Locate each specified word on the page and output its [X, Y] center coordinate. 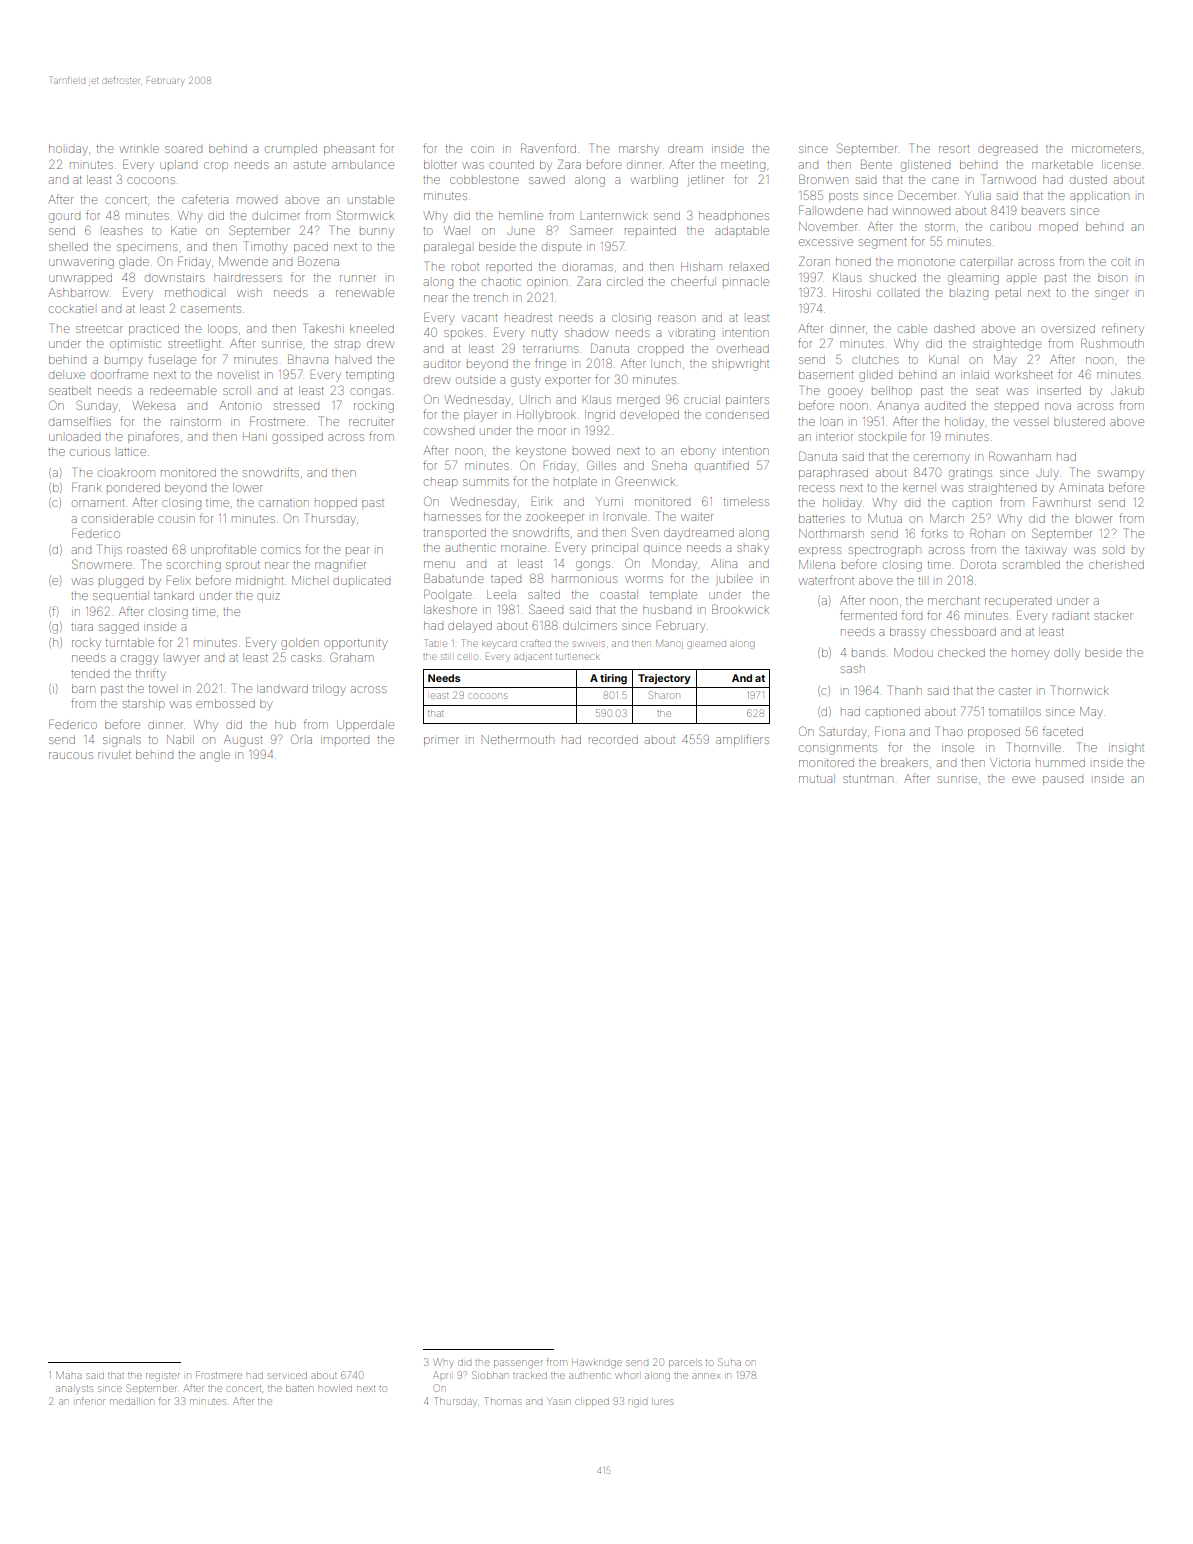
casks [306, 657]
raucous [71, 755]
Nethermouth [517, 739]
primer [441, 741]
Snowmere [102, 564]
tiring [613, 679]
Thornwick [1080, 690]
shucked [893, 277]
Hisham [701, 266]
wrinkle [139, 148]
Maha [68, 1375]
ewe [1023, 779]
